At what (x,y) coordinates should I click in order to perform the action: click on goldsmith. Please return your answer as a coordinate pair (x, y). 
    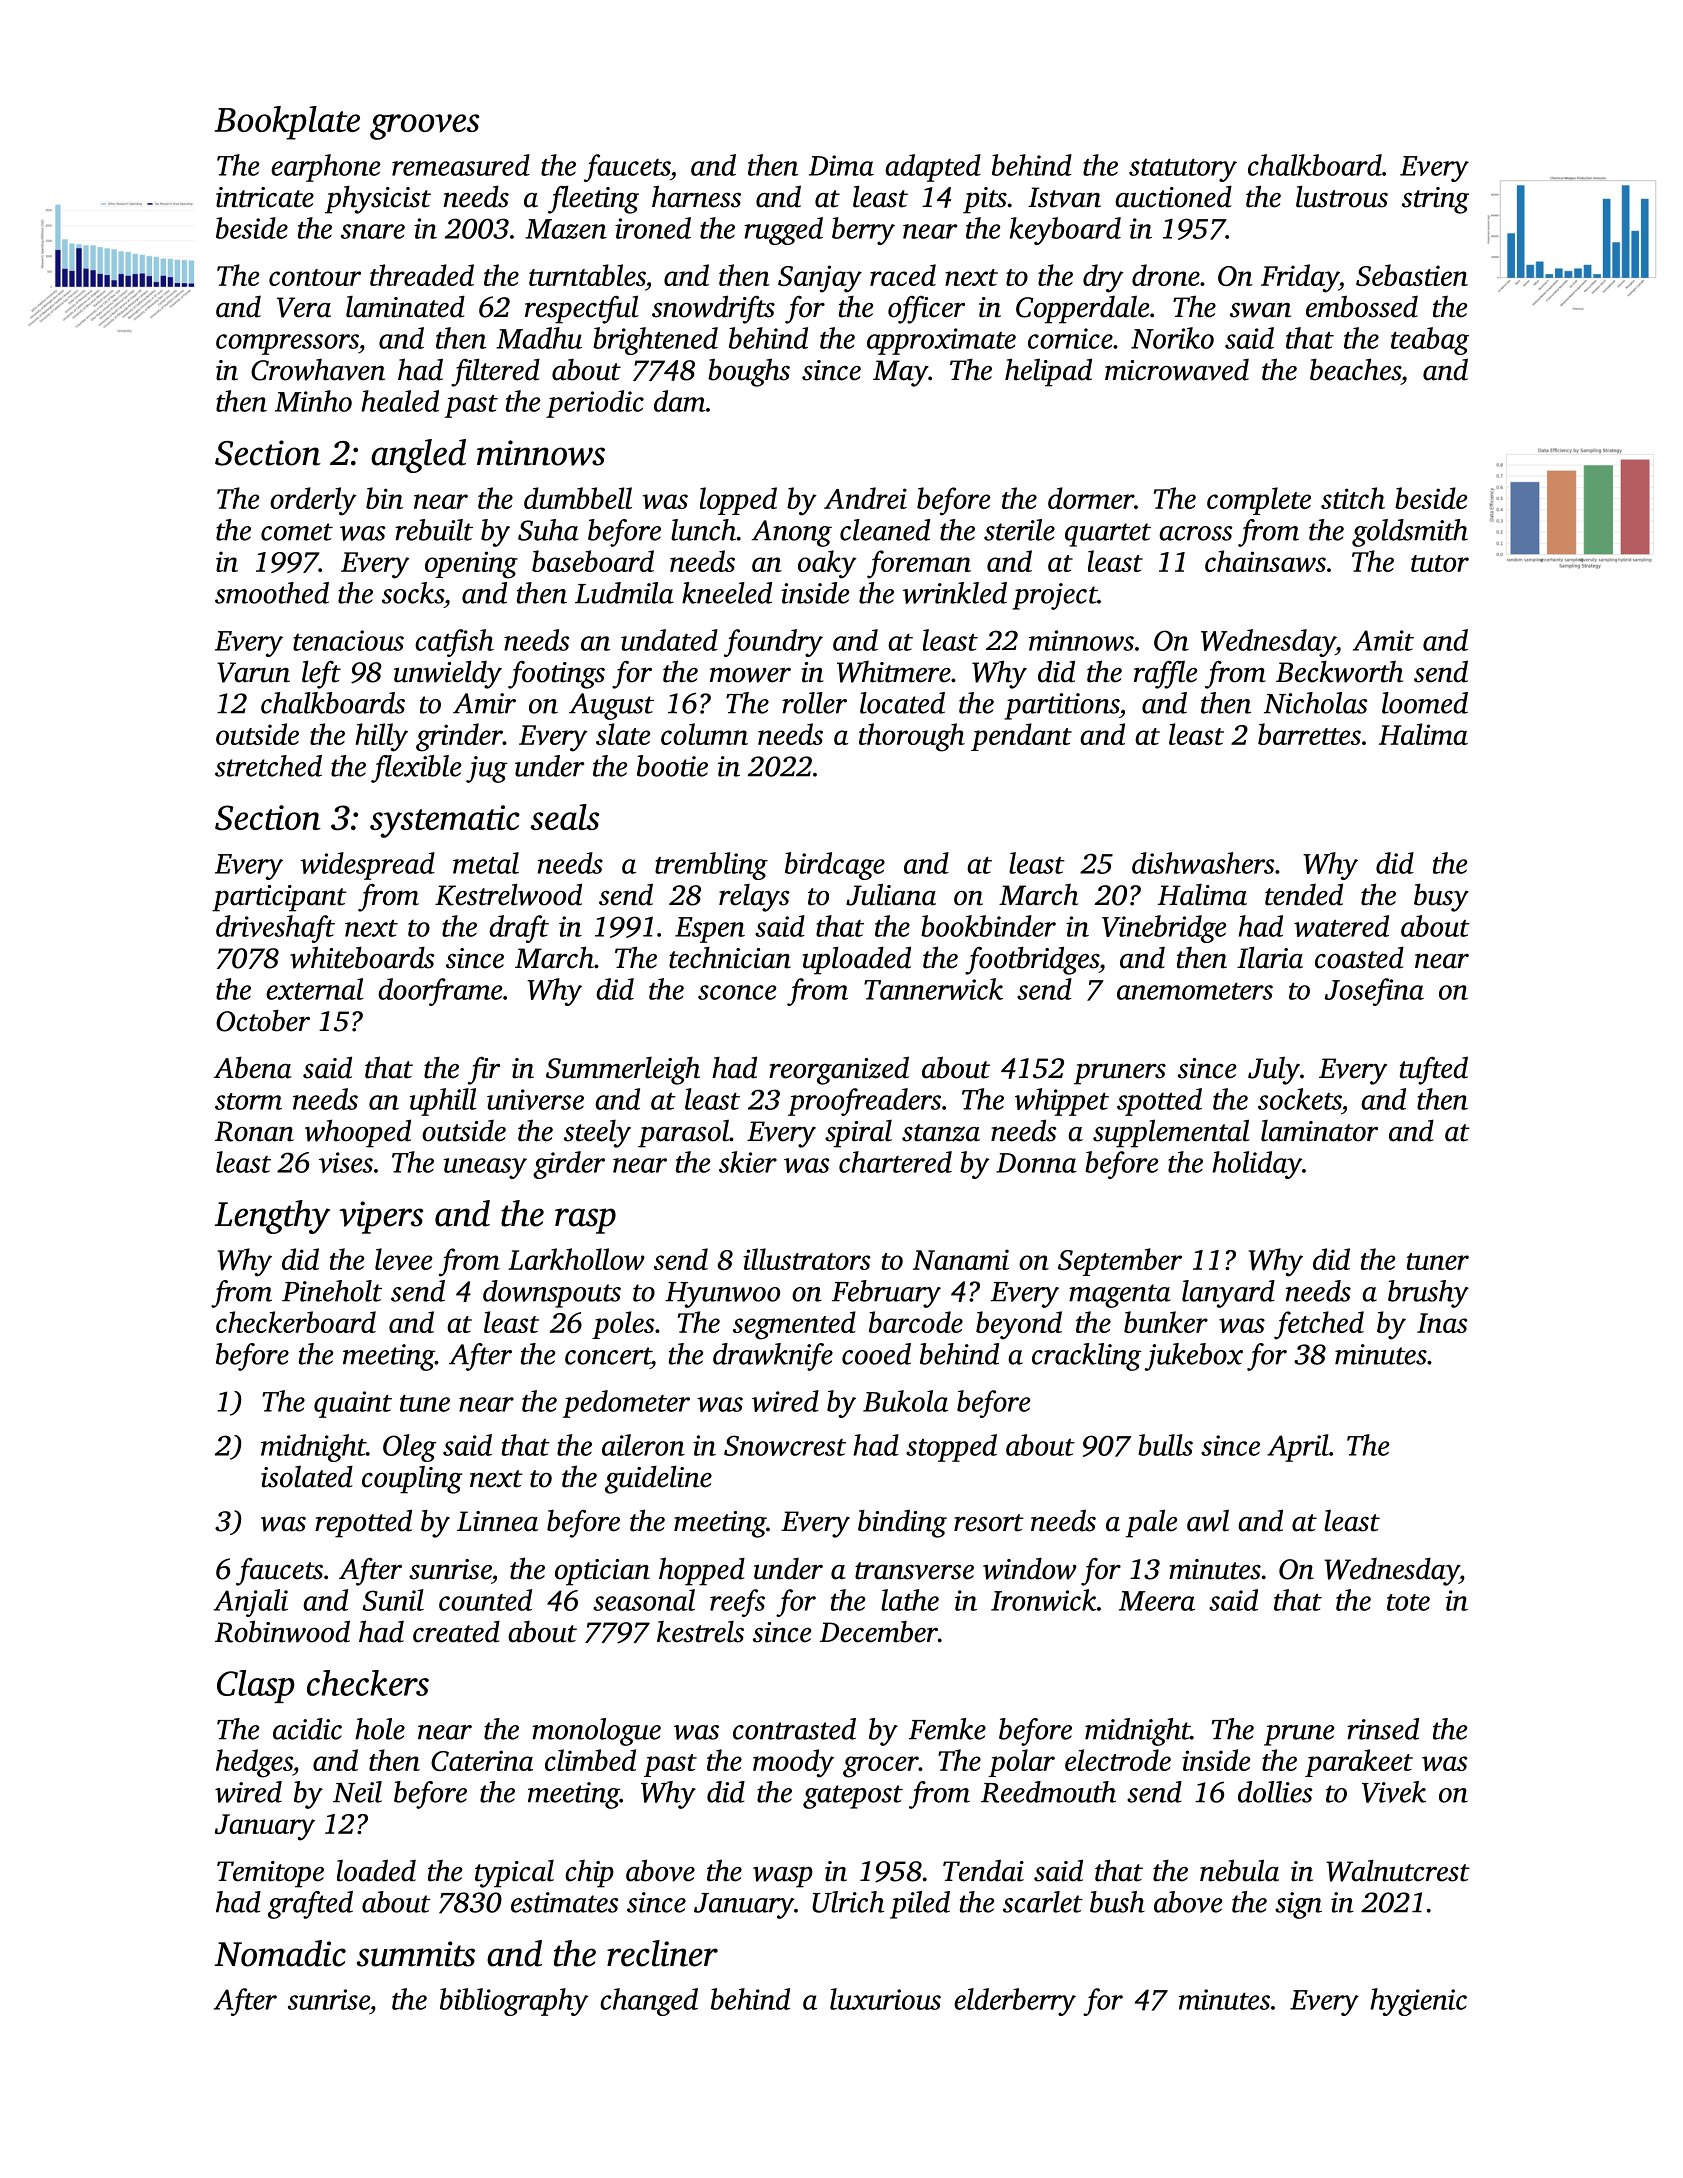
    Looking at the image, I should click on (1410, 533).
